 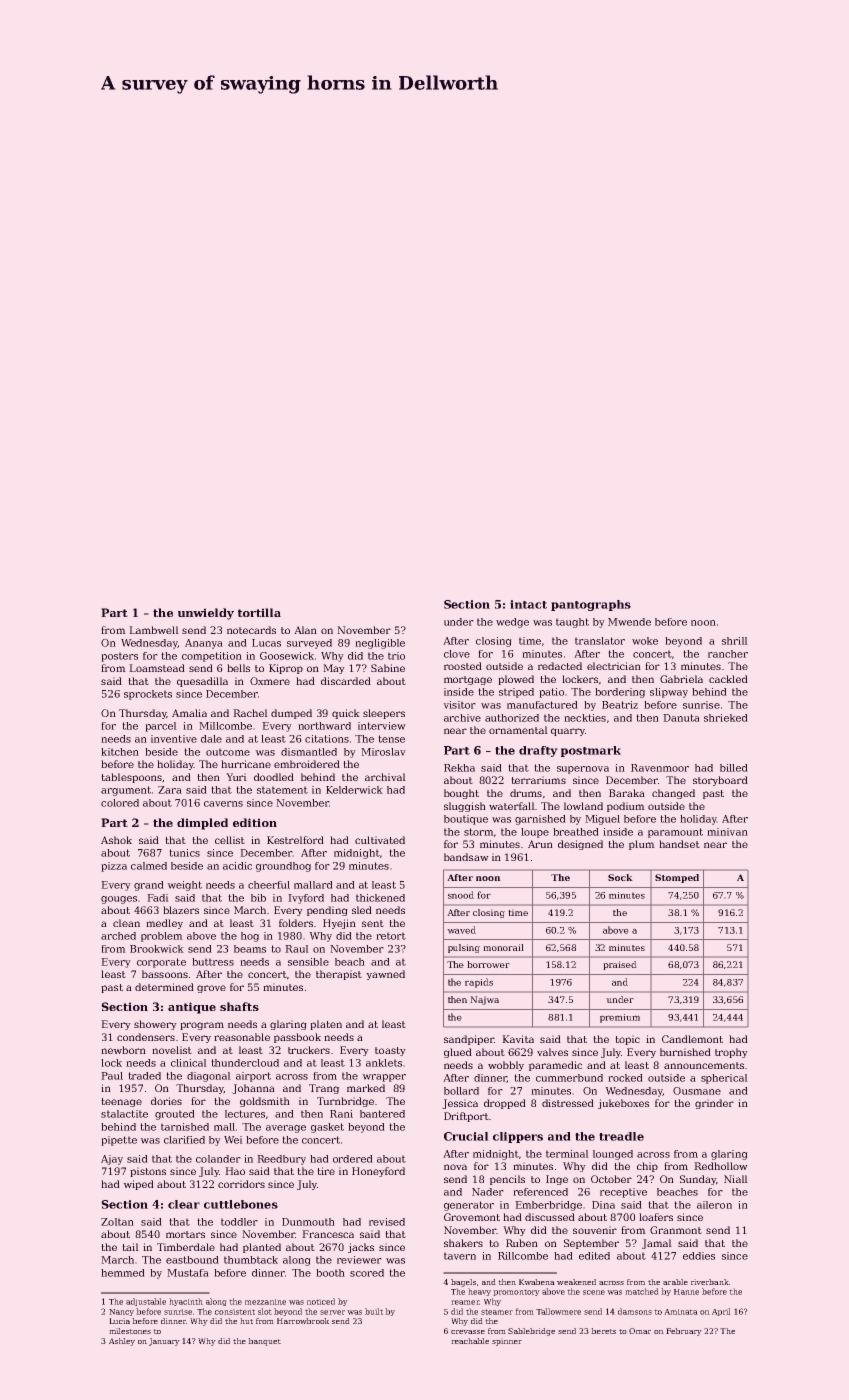 I want to click on toasty, so click(x=390, y=1051).
